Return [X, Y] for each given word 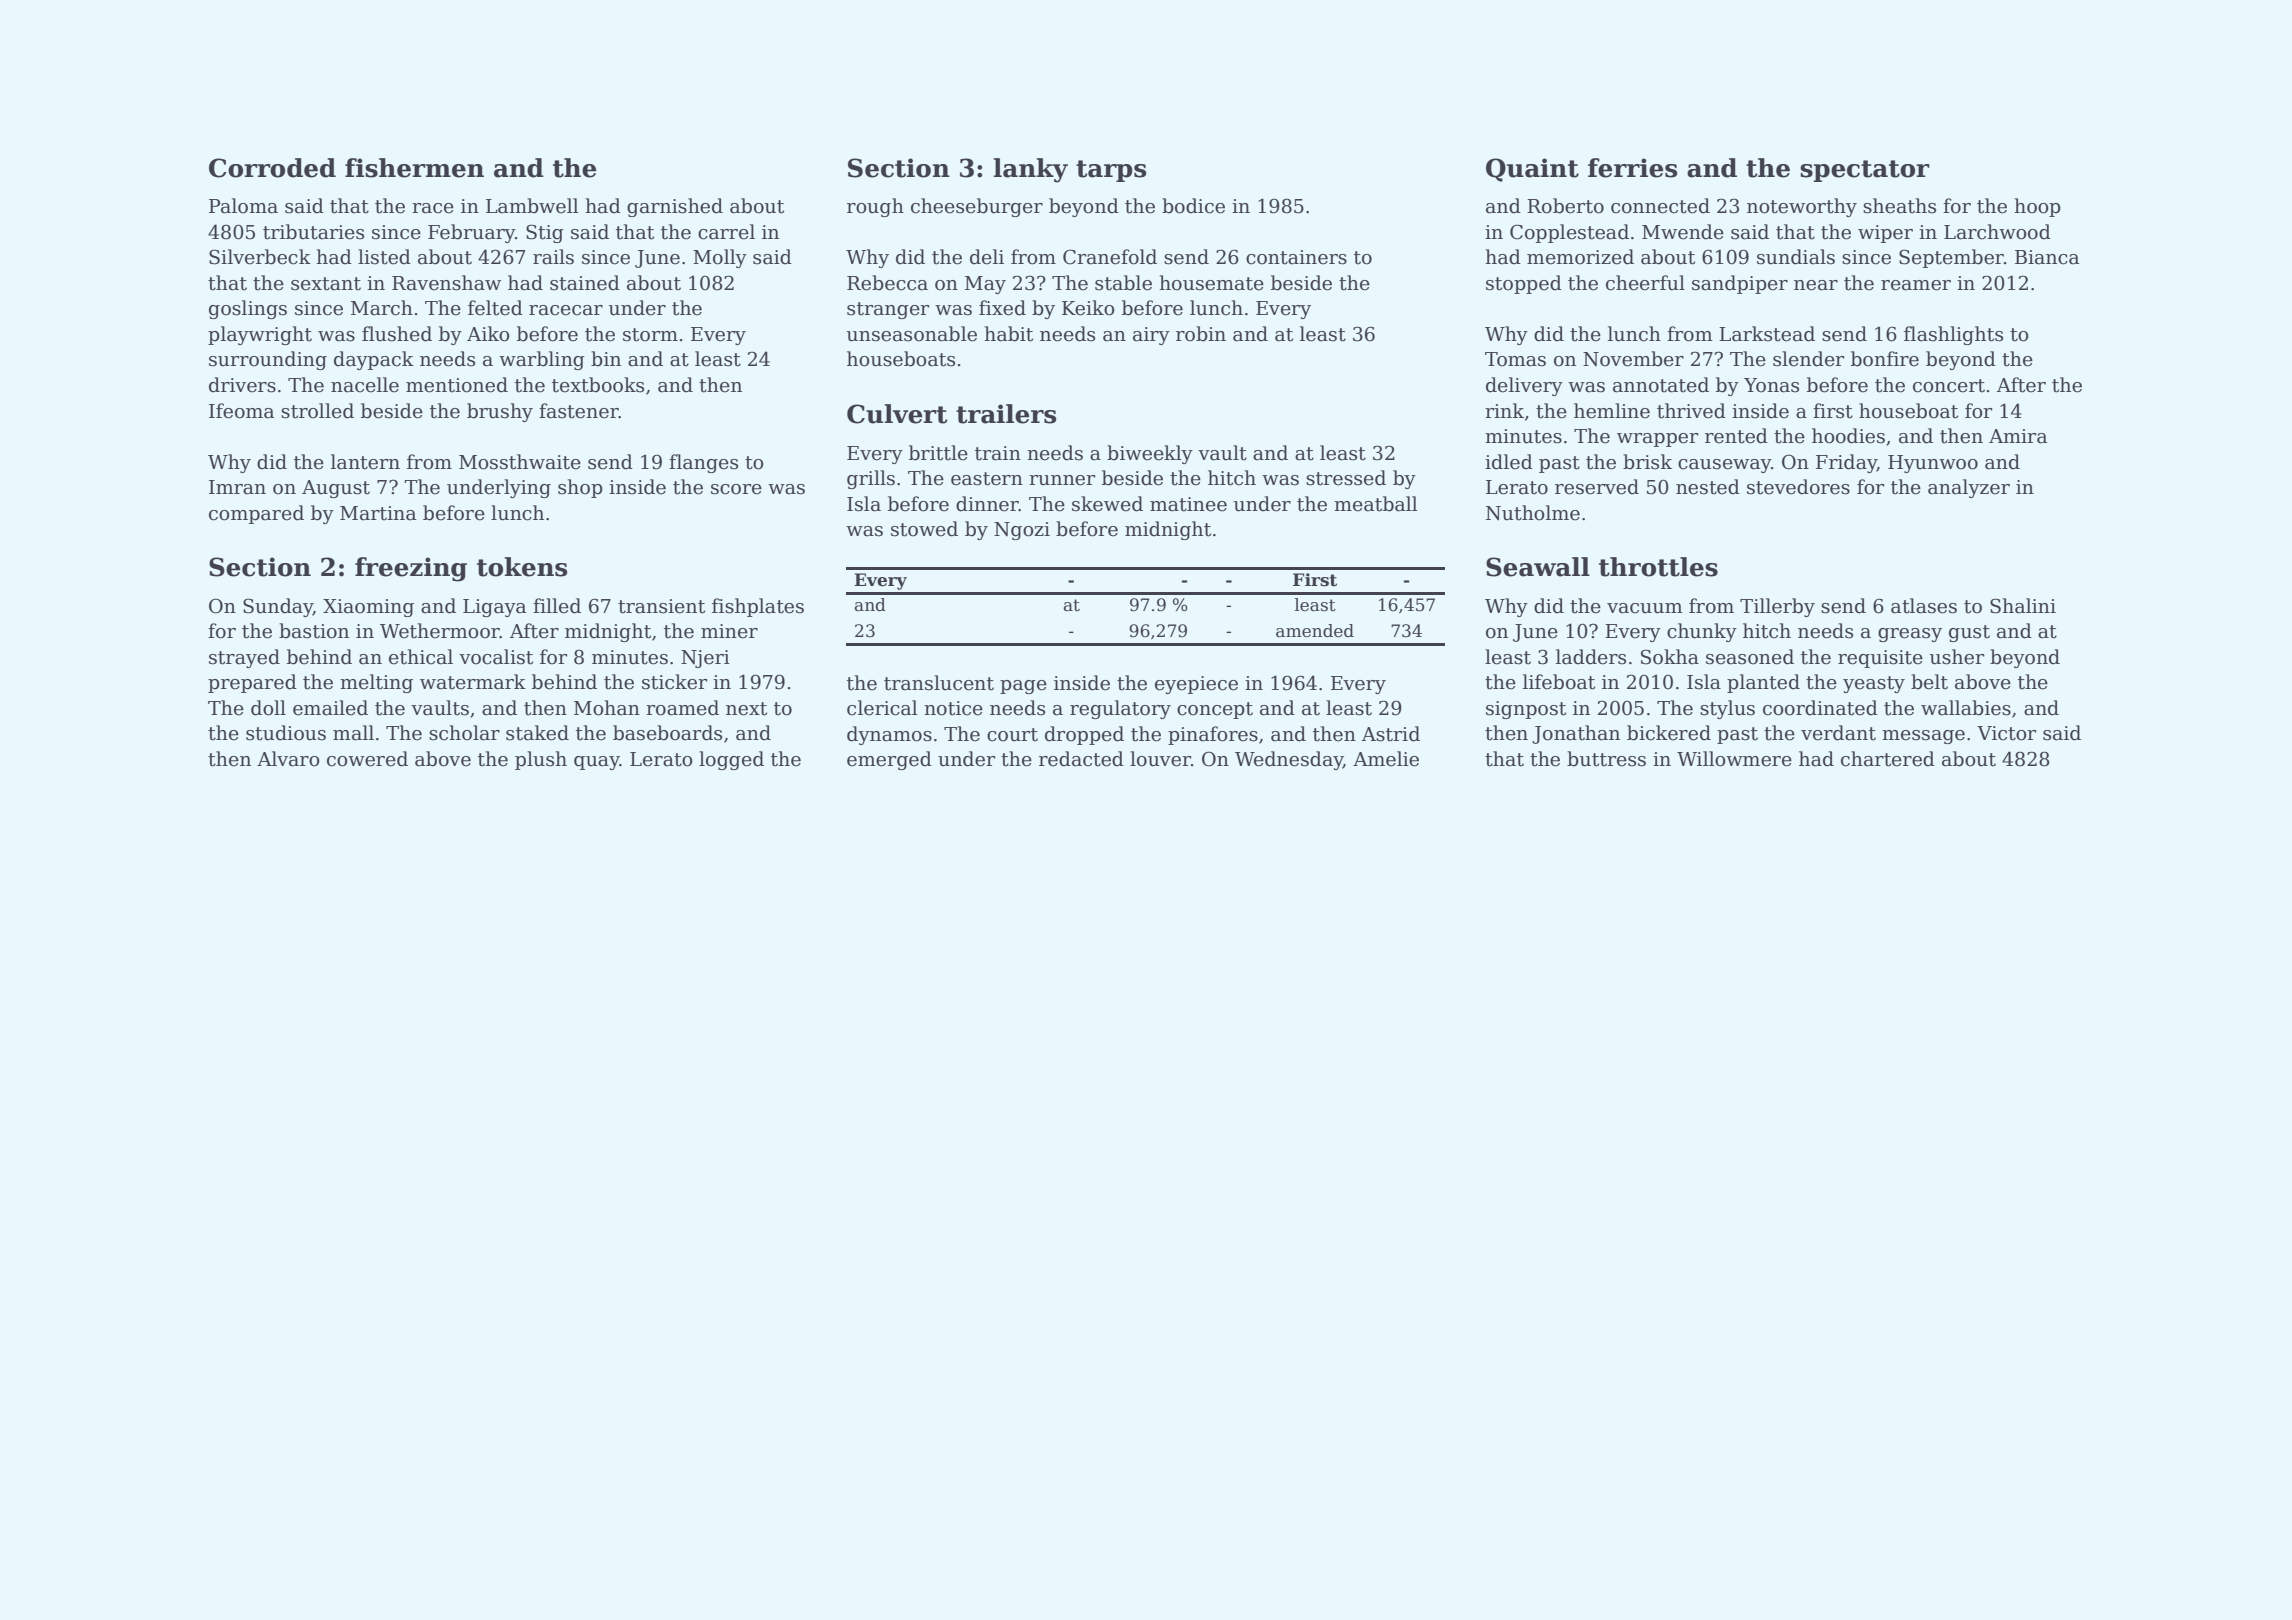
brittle [938, 453]
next [746, 709]
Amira [2018, 436]
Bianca [2047, 257]
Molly [720, 258]
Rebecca [887, 283]
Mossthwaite [520, 462]
